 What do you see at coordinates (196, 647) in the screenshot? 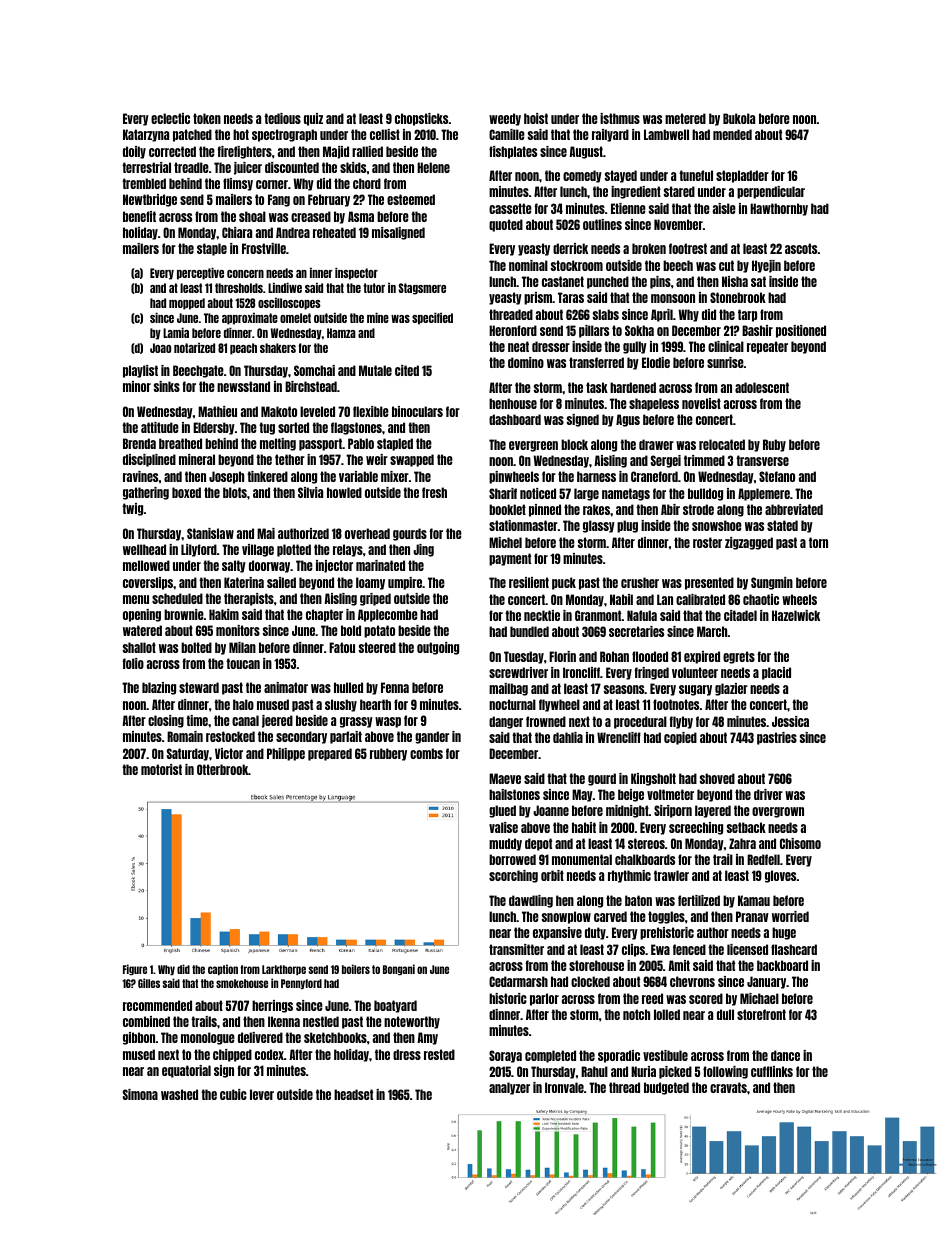
I see `bolted` at bounding box center [196, 647].
